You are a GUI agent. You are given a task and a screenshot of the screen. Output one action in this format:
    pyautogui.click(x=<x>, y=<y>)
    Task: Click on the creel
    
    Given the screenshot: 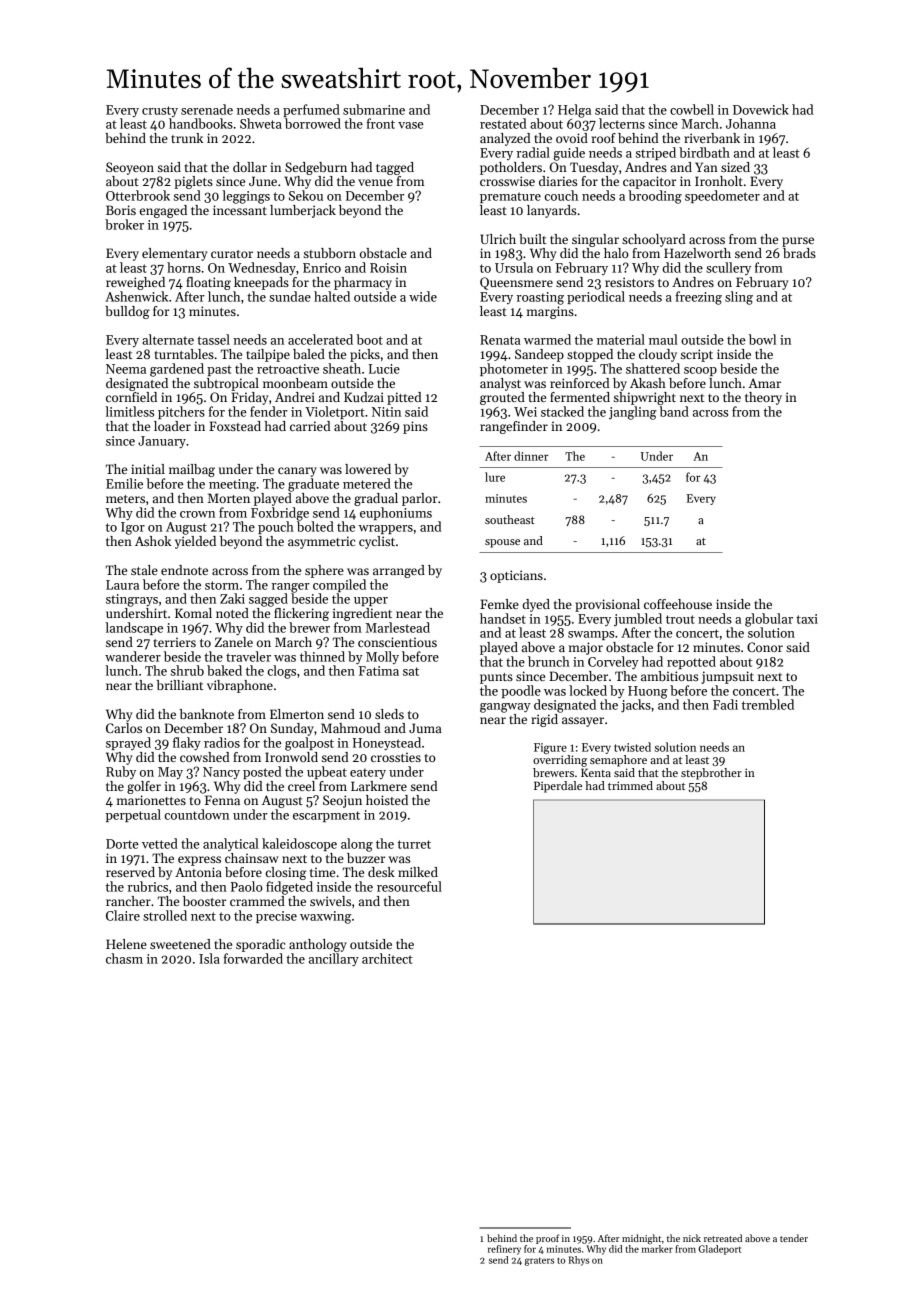 What is the action you would take?
    pyautogui.click(x=301, y=786)
